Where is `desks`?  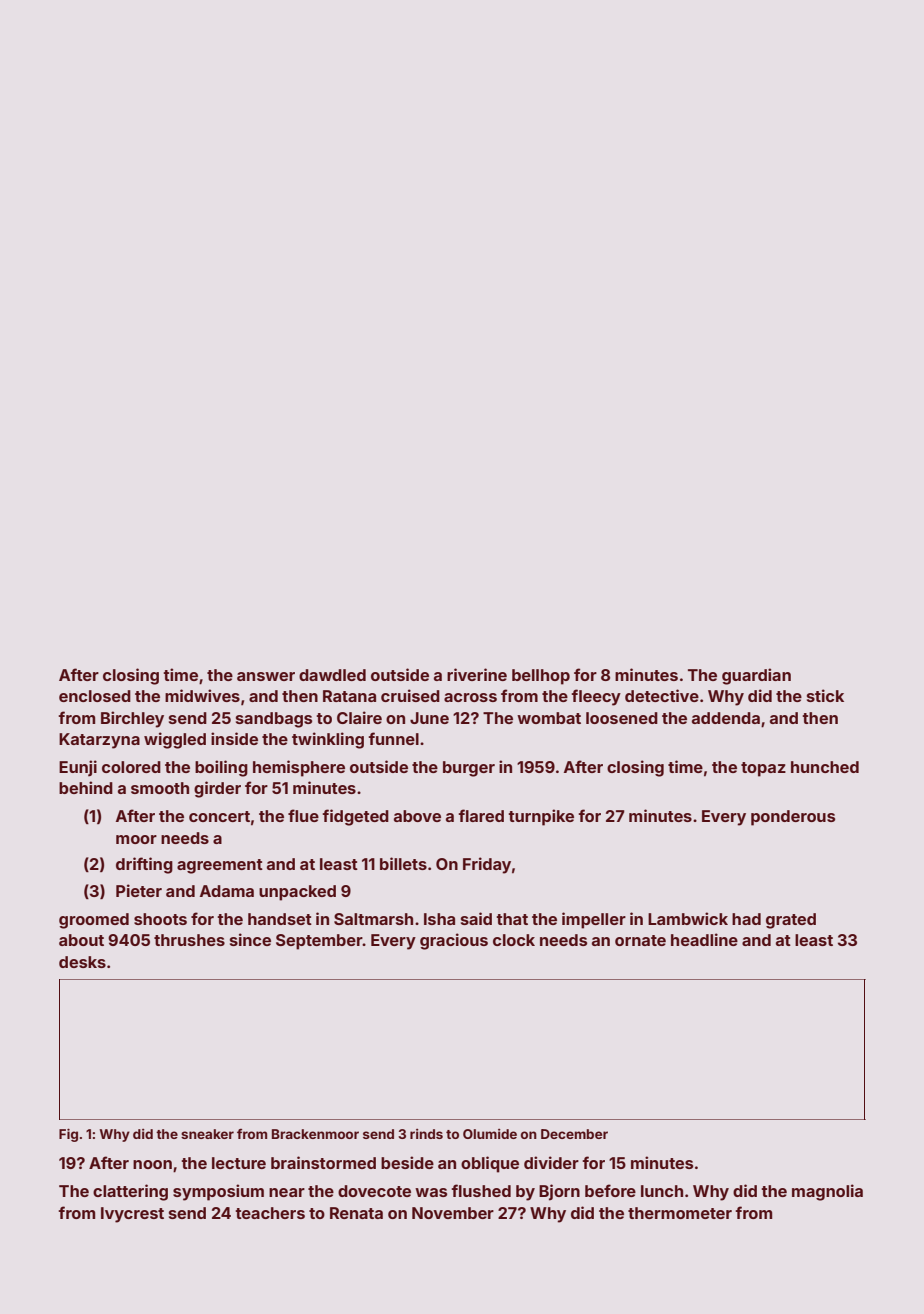
desks is located at coordinates (82, 962).
